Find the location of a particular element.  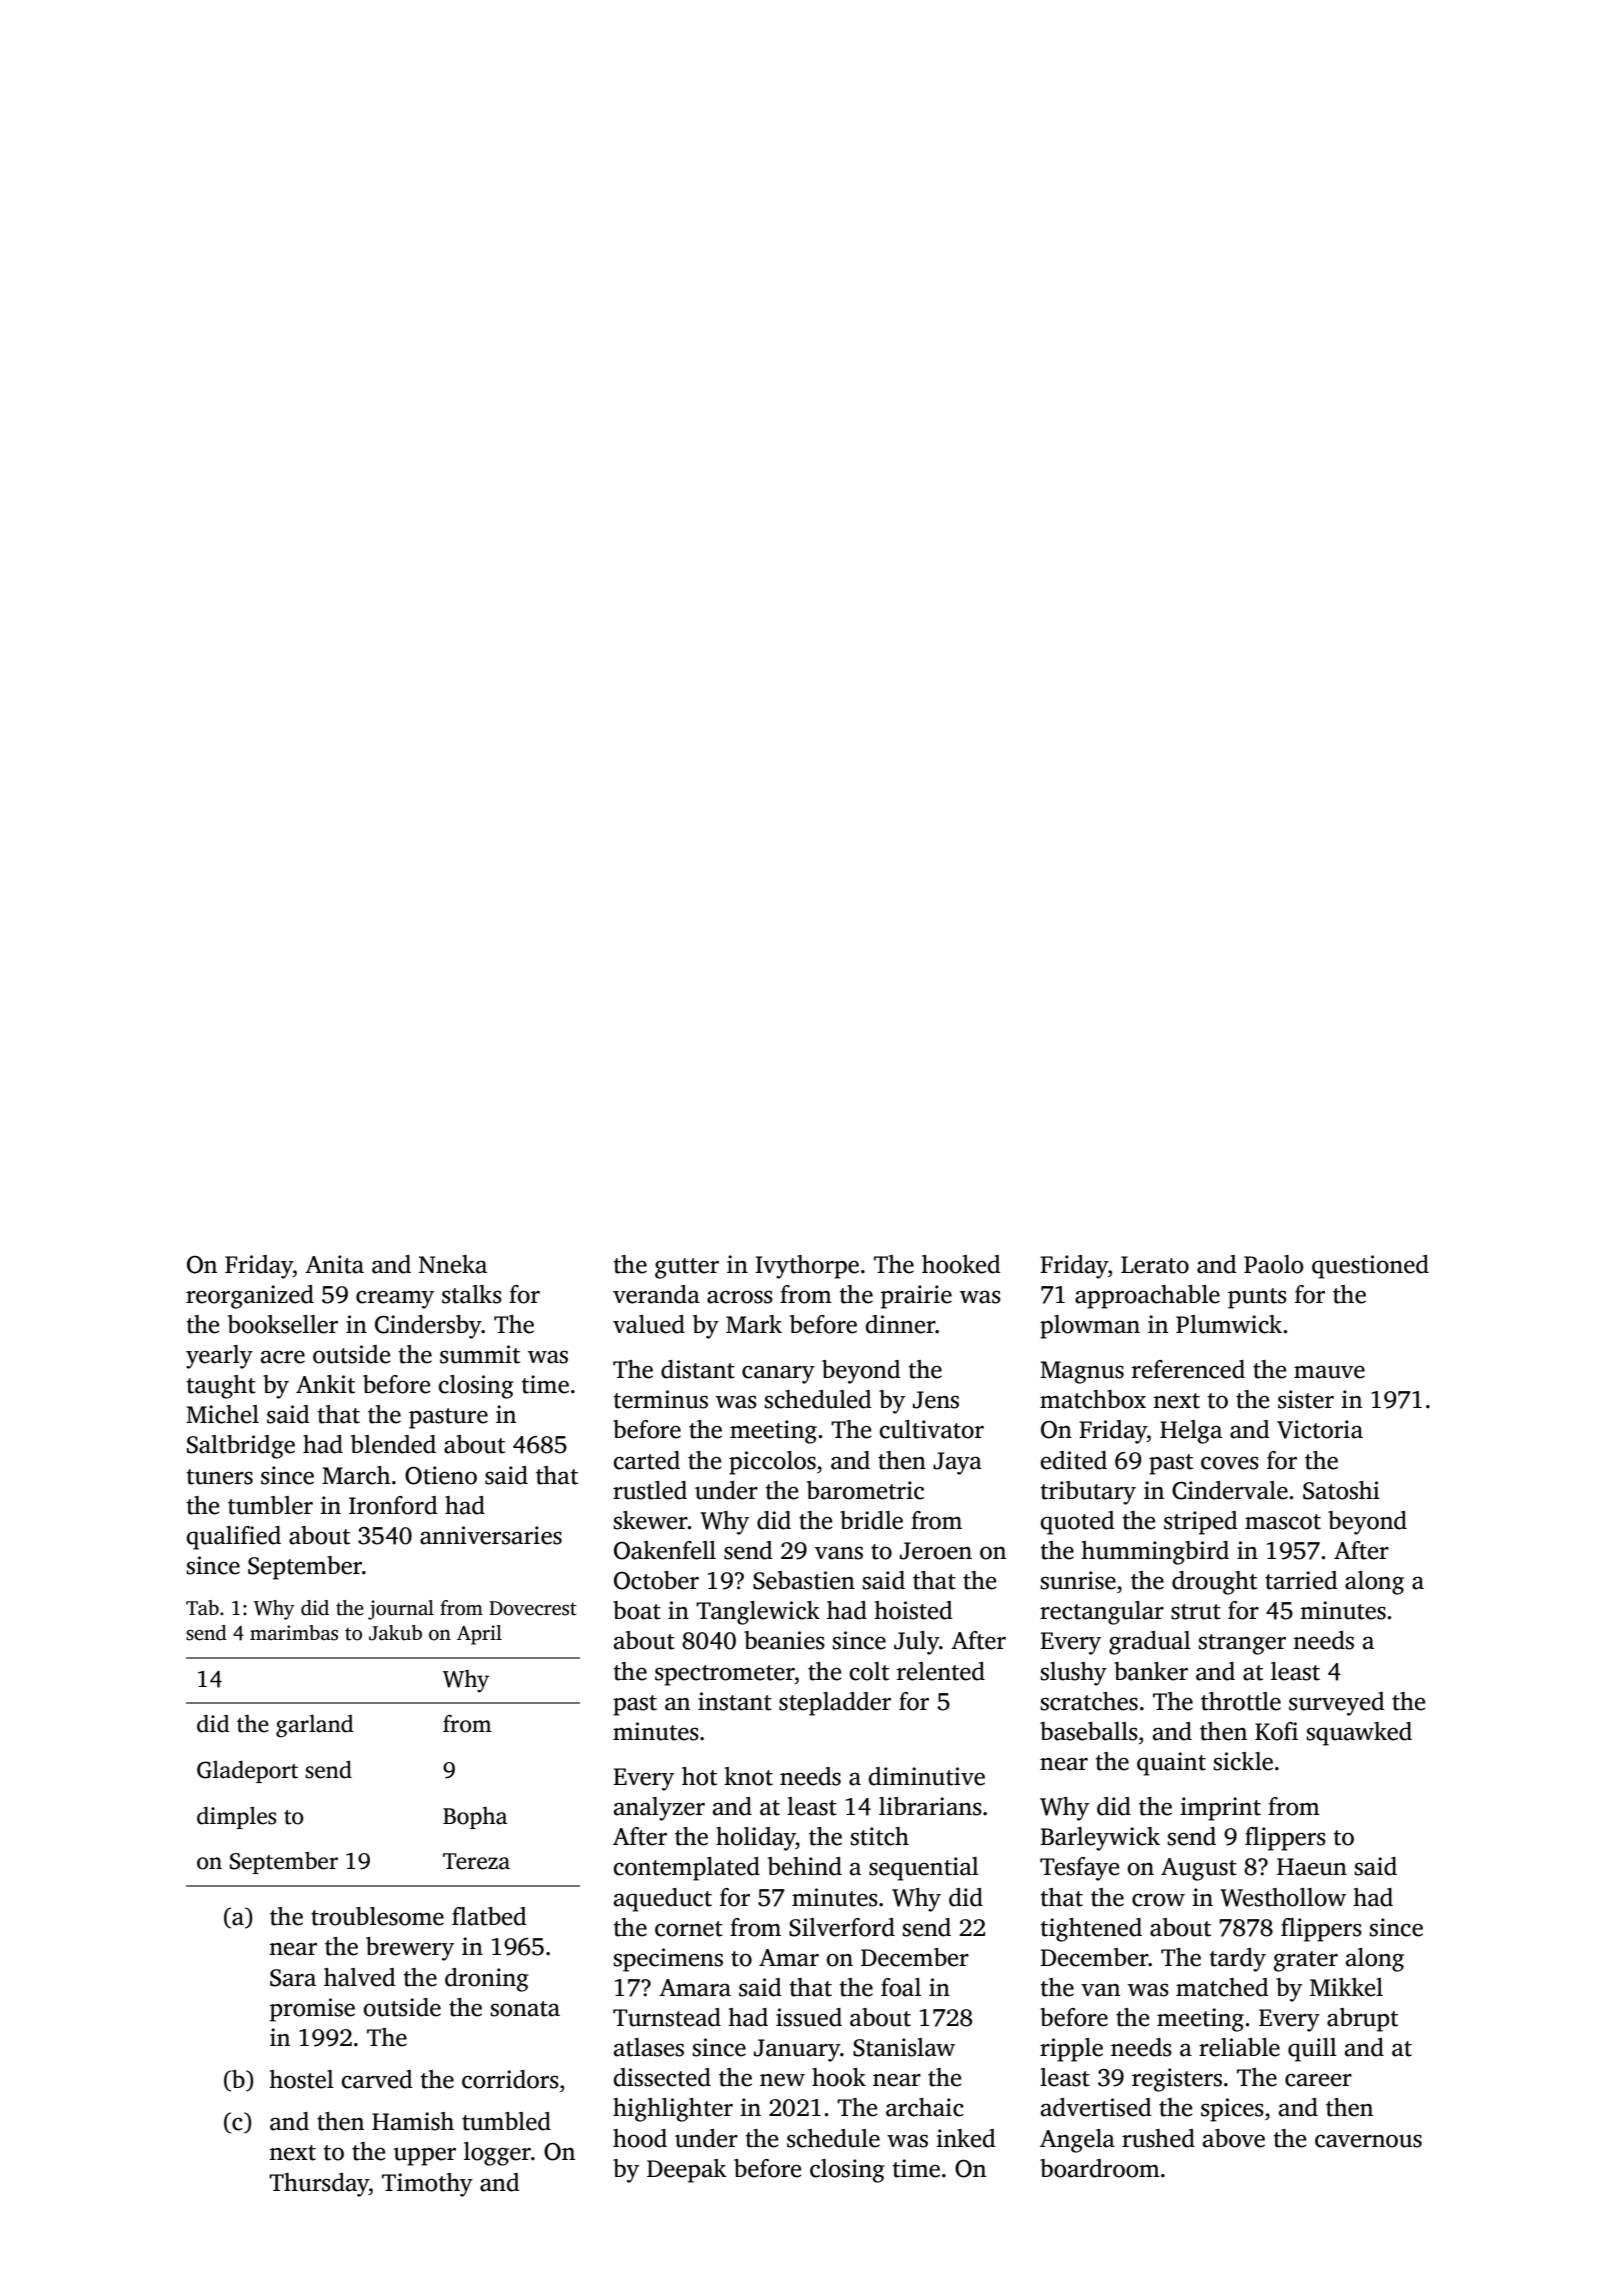

Satoshi is located at coordinates (1341, 1490).
